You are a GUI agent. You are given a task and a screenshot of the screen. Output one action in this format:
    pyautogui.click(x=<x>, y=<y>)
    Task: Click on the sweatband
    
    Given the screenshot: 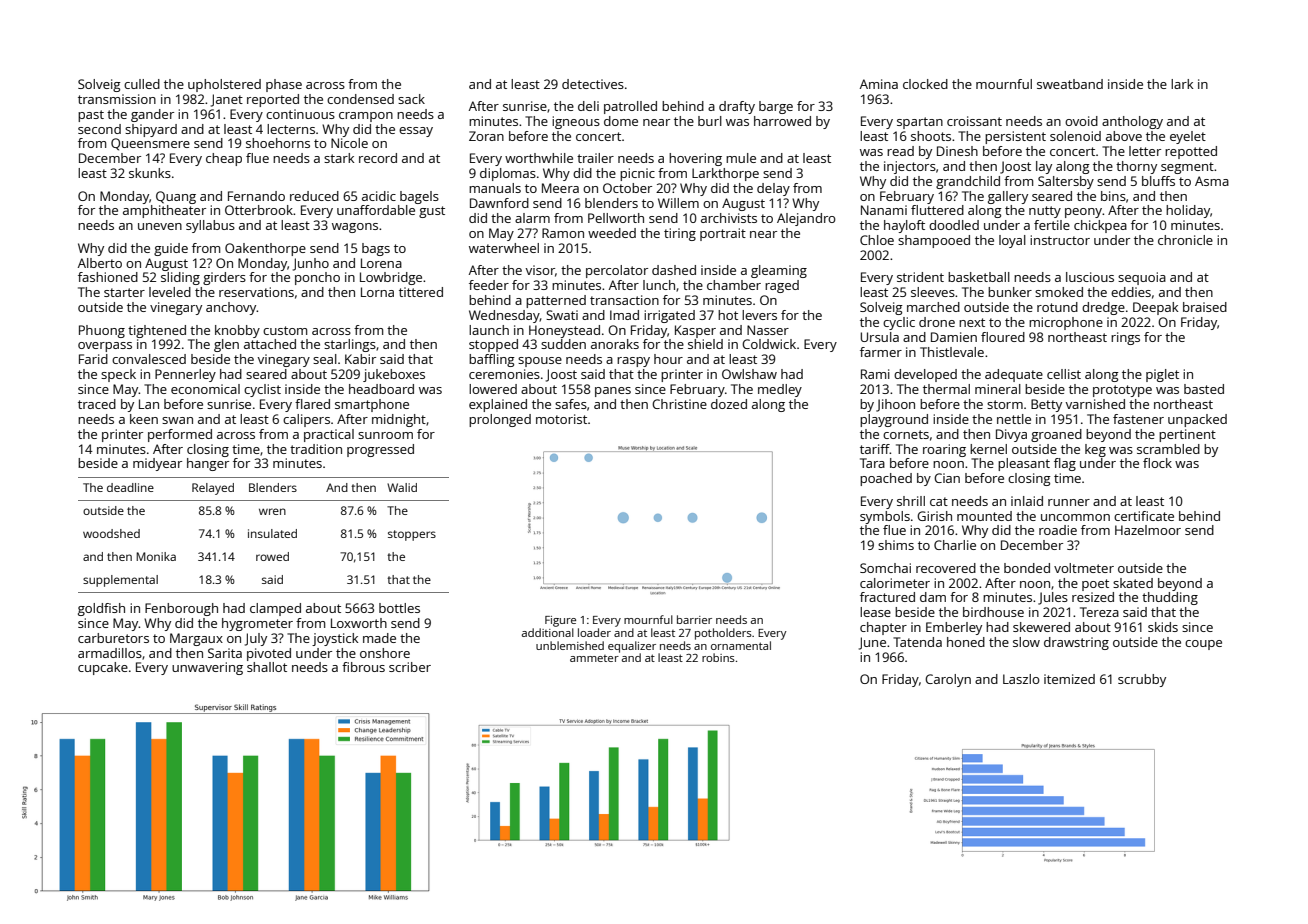 What is the action you would take?
    pyautogui.click(x=1070, y=84)
